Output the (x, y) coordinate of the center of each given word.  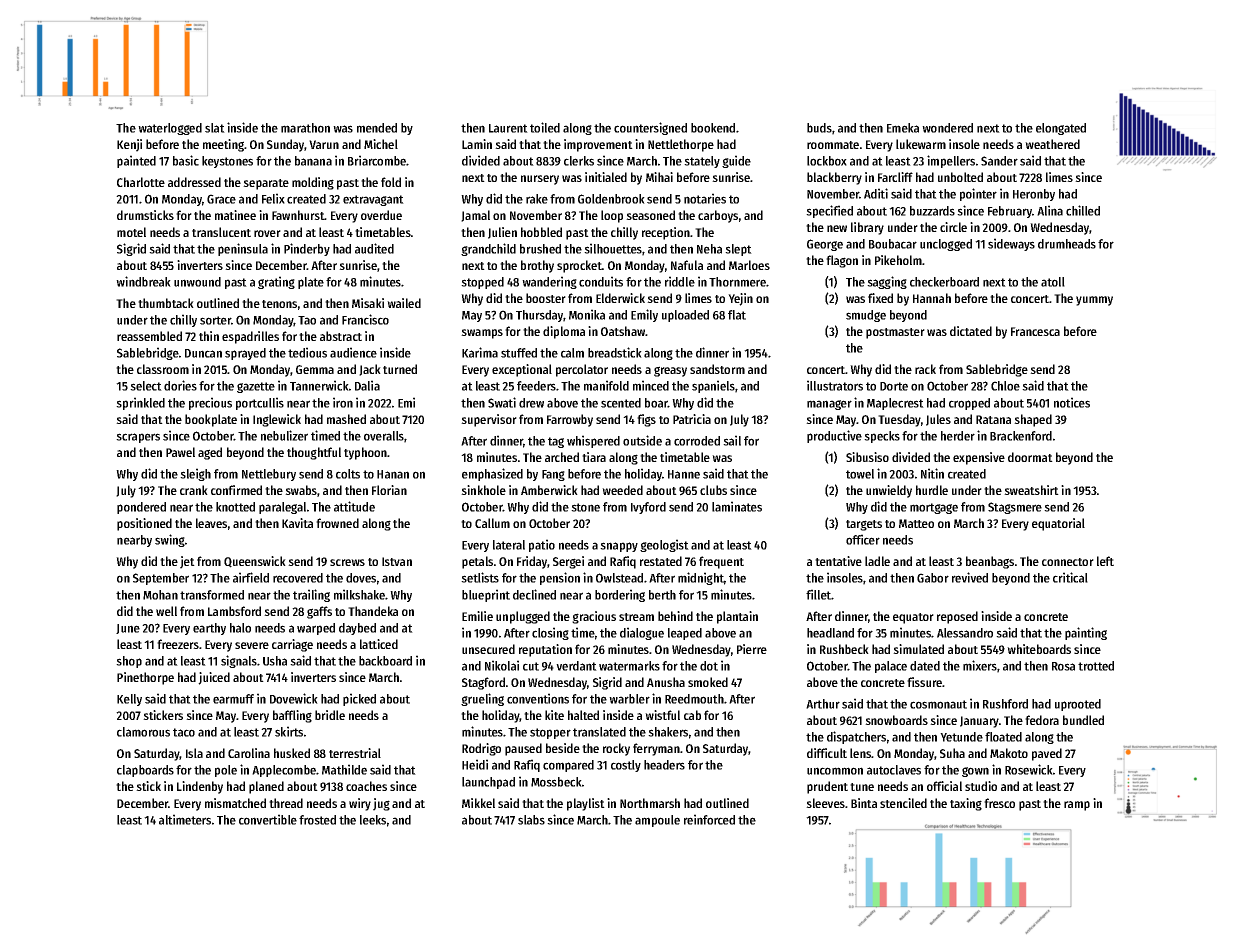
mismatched (235, 803)
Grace (221, 199)
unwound (197, 282)
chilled (1083, 210)
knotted (235, 507)
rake (537, 199)
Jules (938, 420)
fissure (924, 682)
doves (361, 578)
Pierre (752, 649)
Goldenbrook (611, 199)
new (837, 228)
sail (732, 440)
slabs (531, 820)
